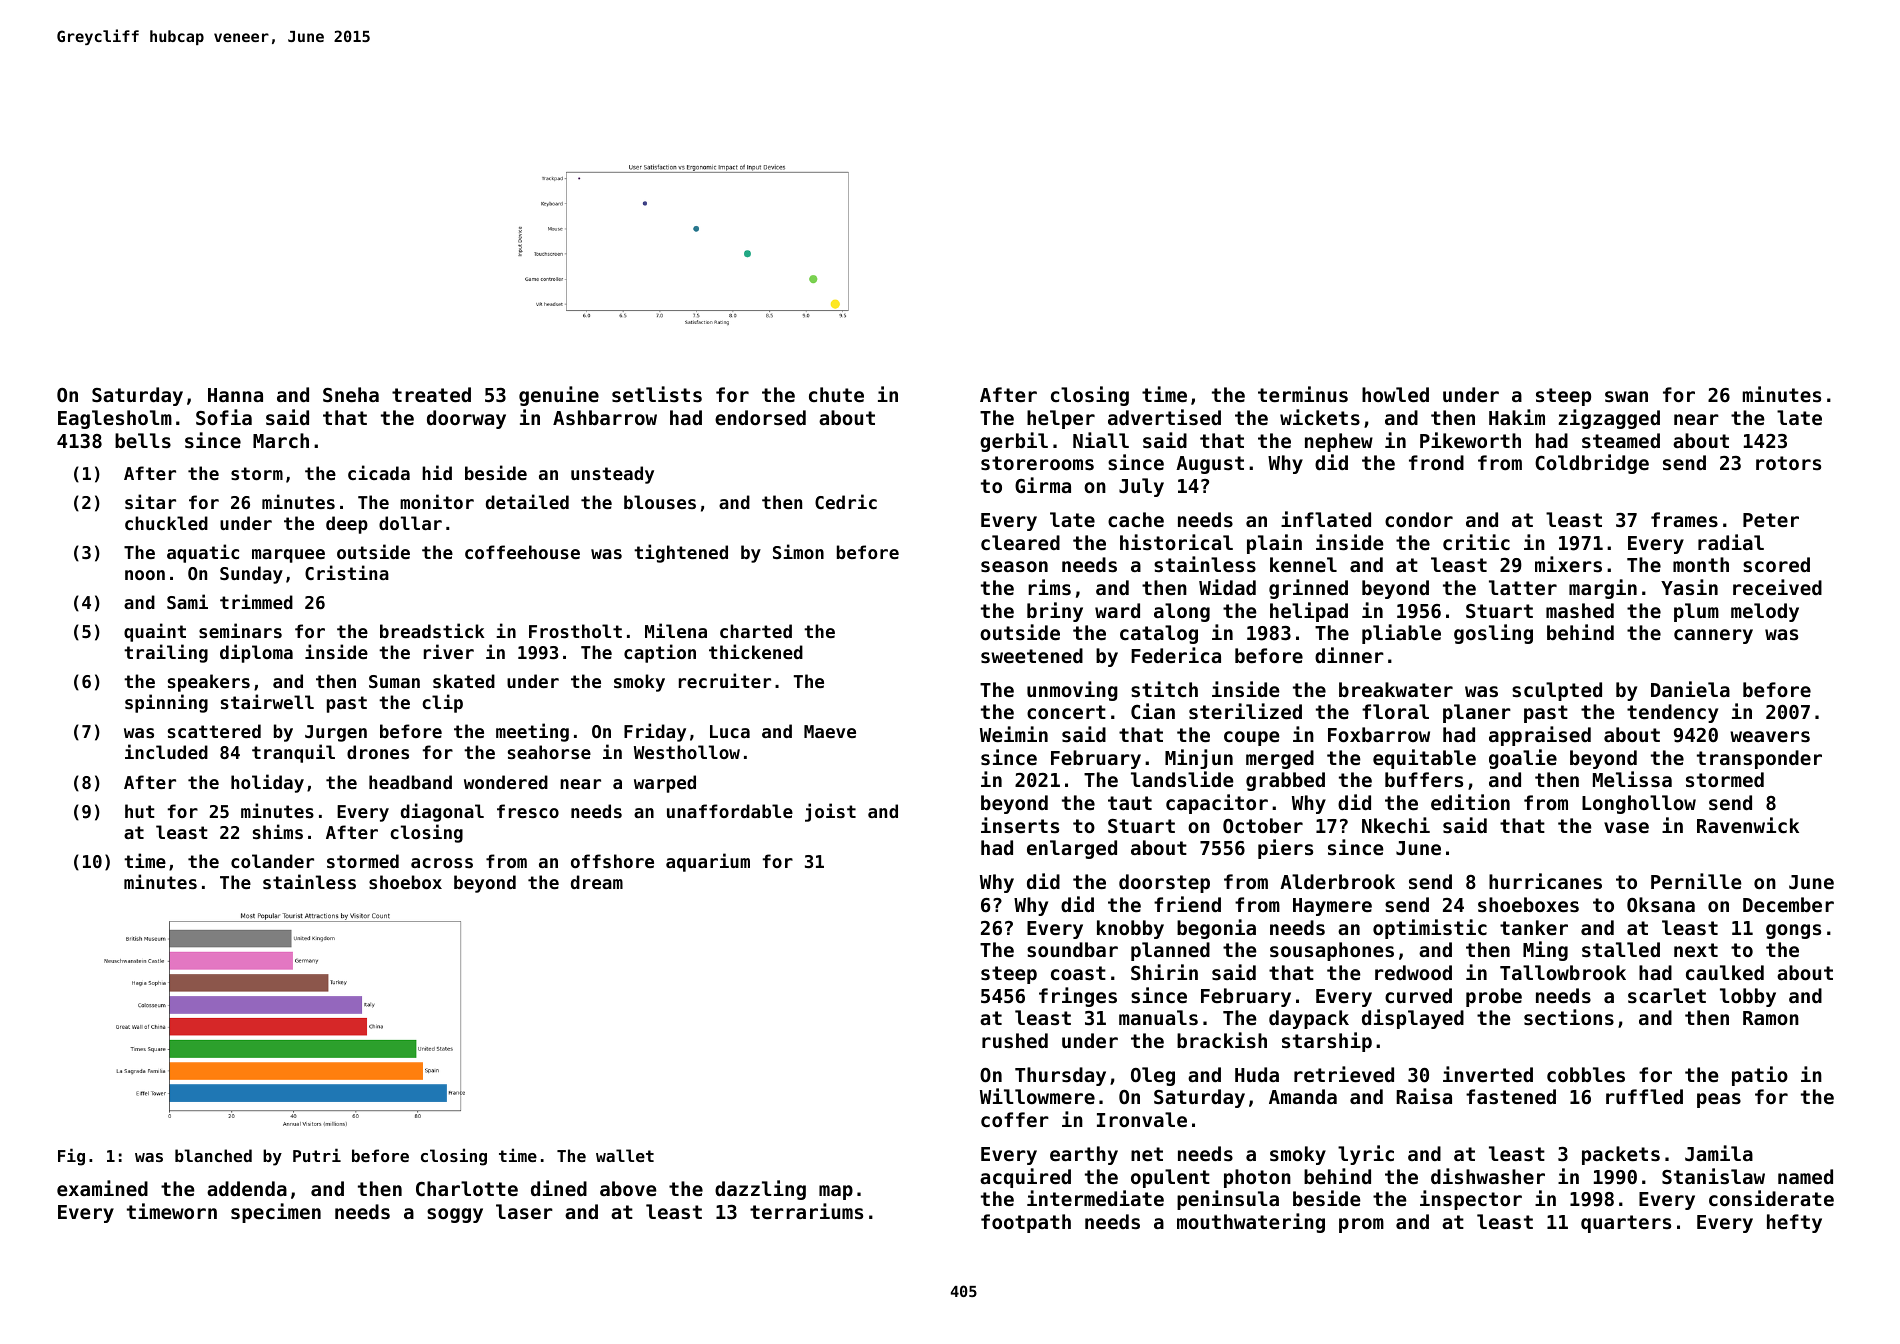 The height and width of the image is (1344, 1900). Describe the element at coordinates (1037, 1096) in the image. I see `Willowmere` at that location.
